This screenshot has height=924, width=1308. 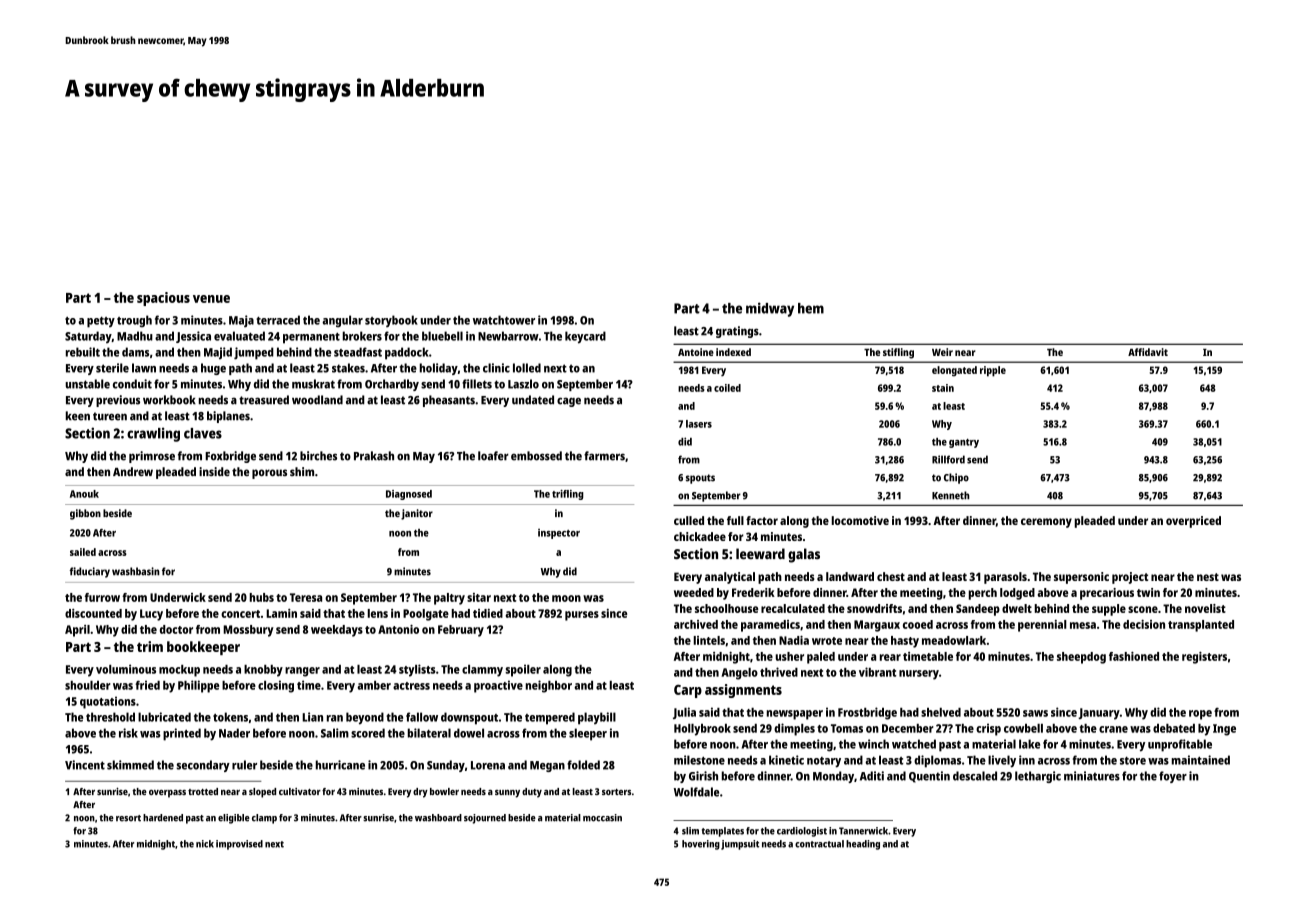 What do you see at coordinates (1046, 523) in the screenshot?
I see `ceremony` at bounding box center [1046, 523].
